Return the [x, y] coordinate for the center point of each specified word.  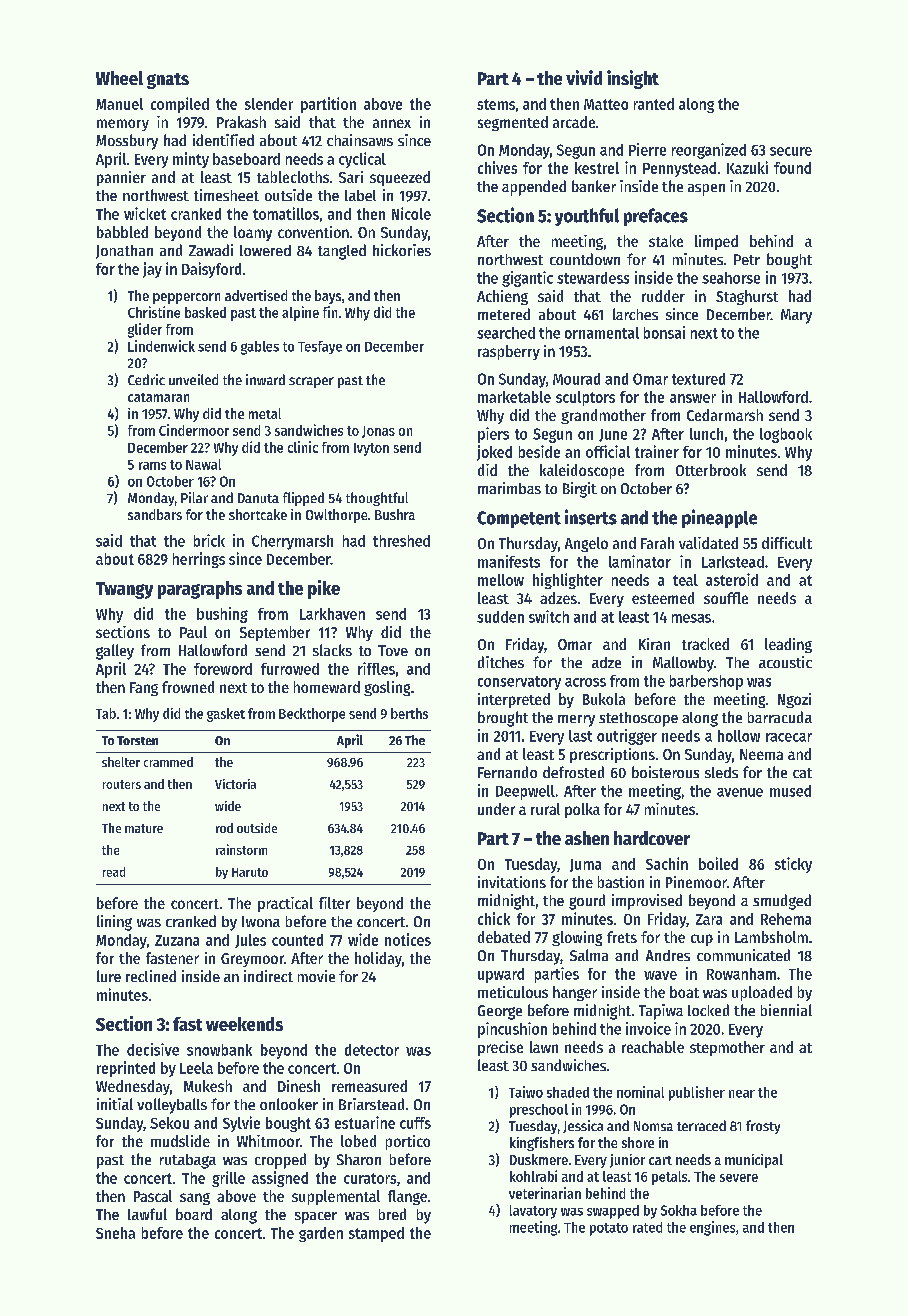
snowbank [219, 1050]
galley [115, 652]
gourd [587, 902]
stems [496, 104]
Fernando [507, 772]
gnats [168, 81]
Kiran [654, 644]
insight [633, 79]
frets [622, 937]
